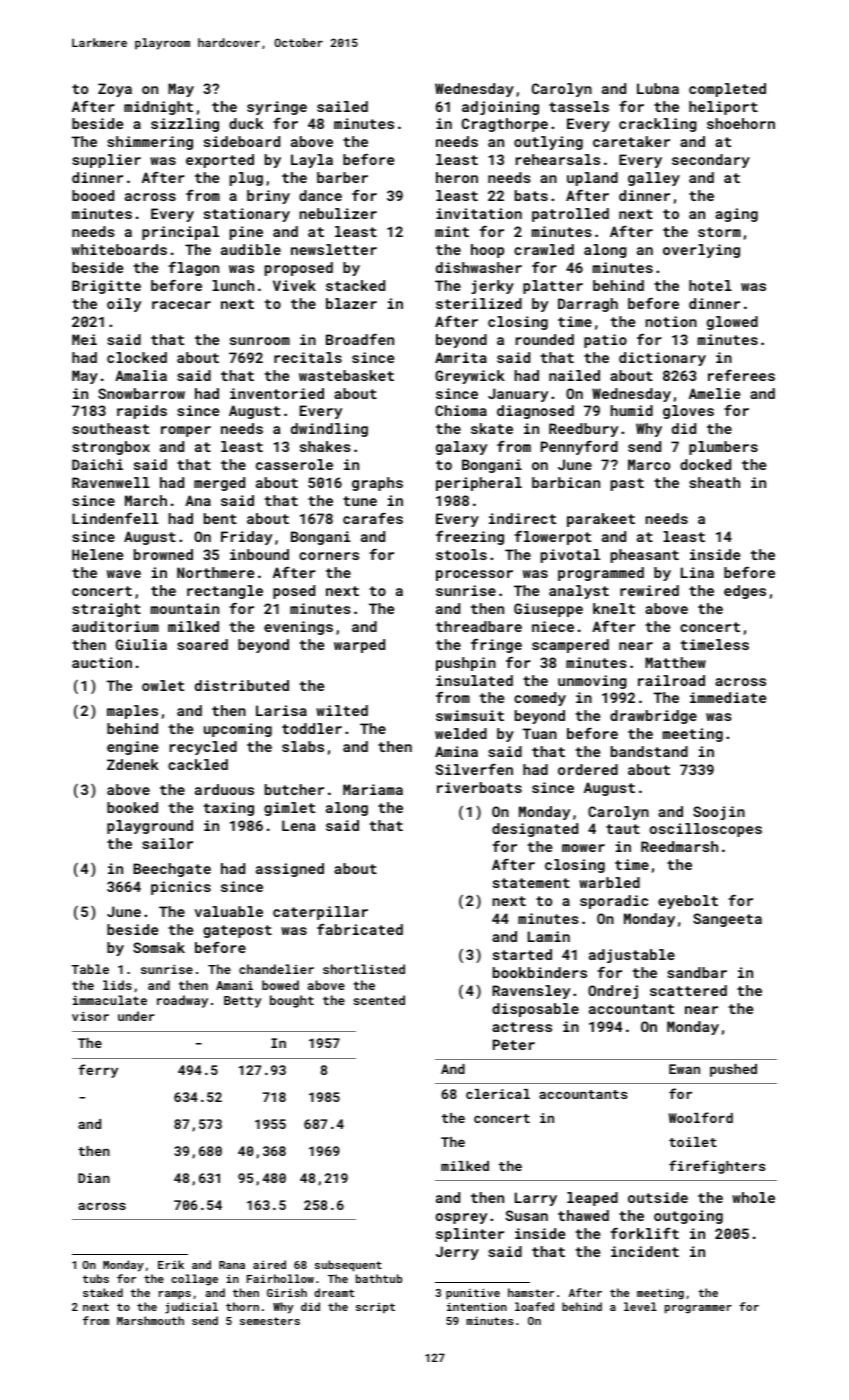 Image resolution: width=849 pixels, height=1400 pixels. Describe the element at coordinates (342, 177) in the screenshot. I see `barber` at that location.
